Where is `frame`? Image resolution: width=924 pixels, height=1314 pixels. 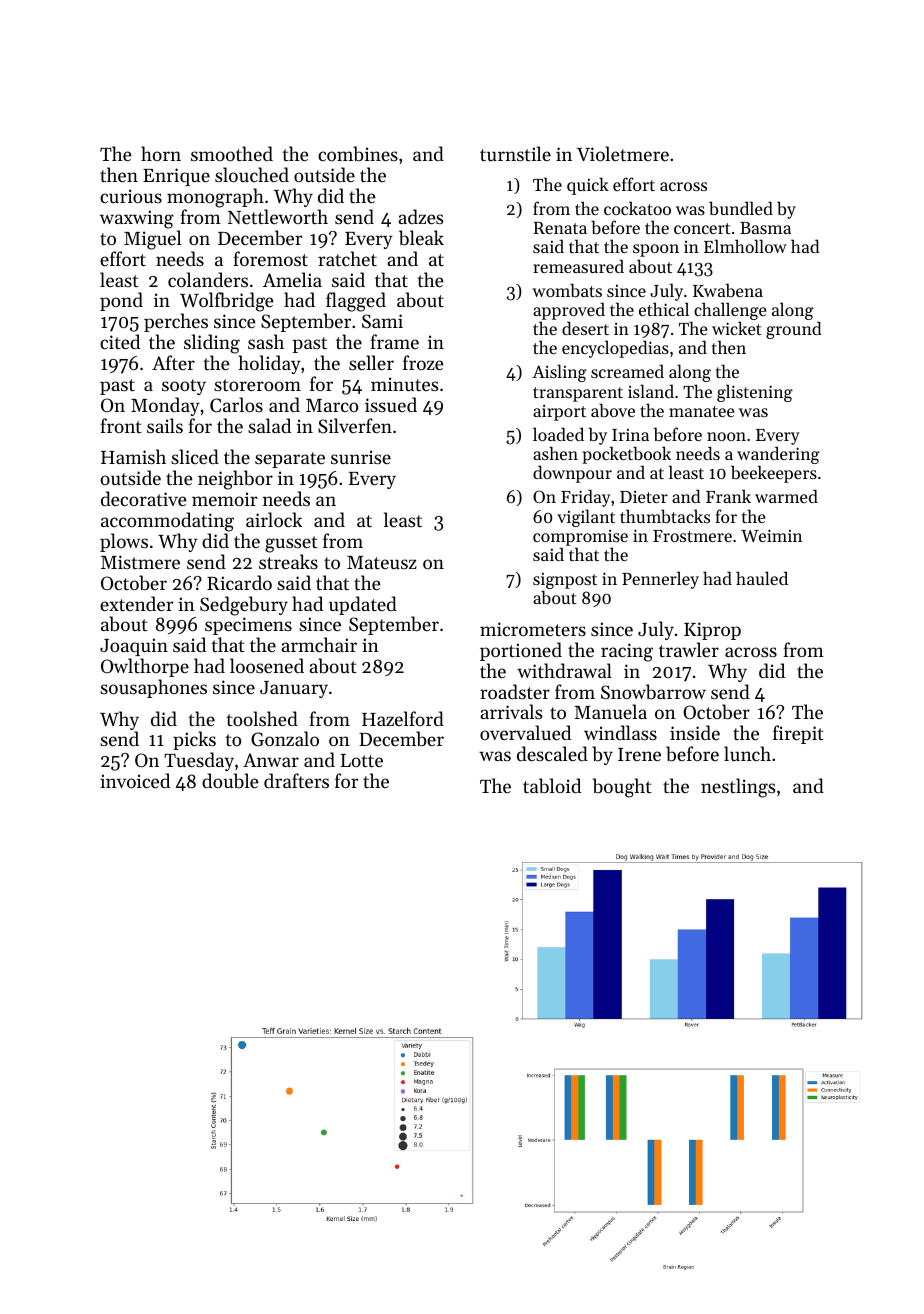 frame is located at coordinates (395, 341).
